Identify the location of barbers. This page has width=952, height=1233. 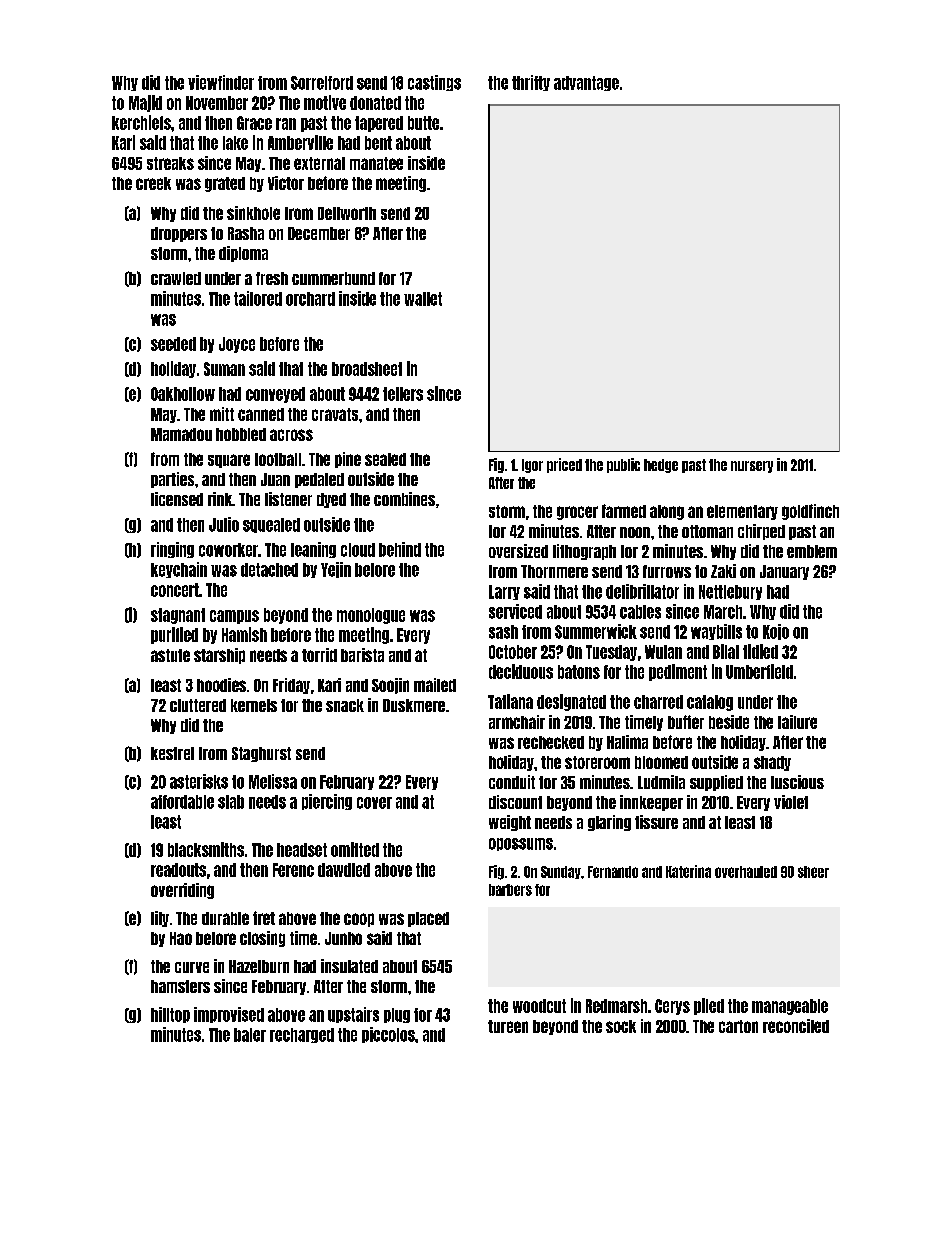
(510, 890).
